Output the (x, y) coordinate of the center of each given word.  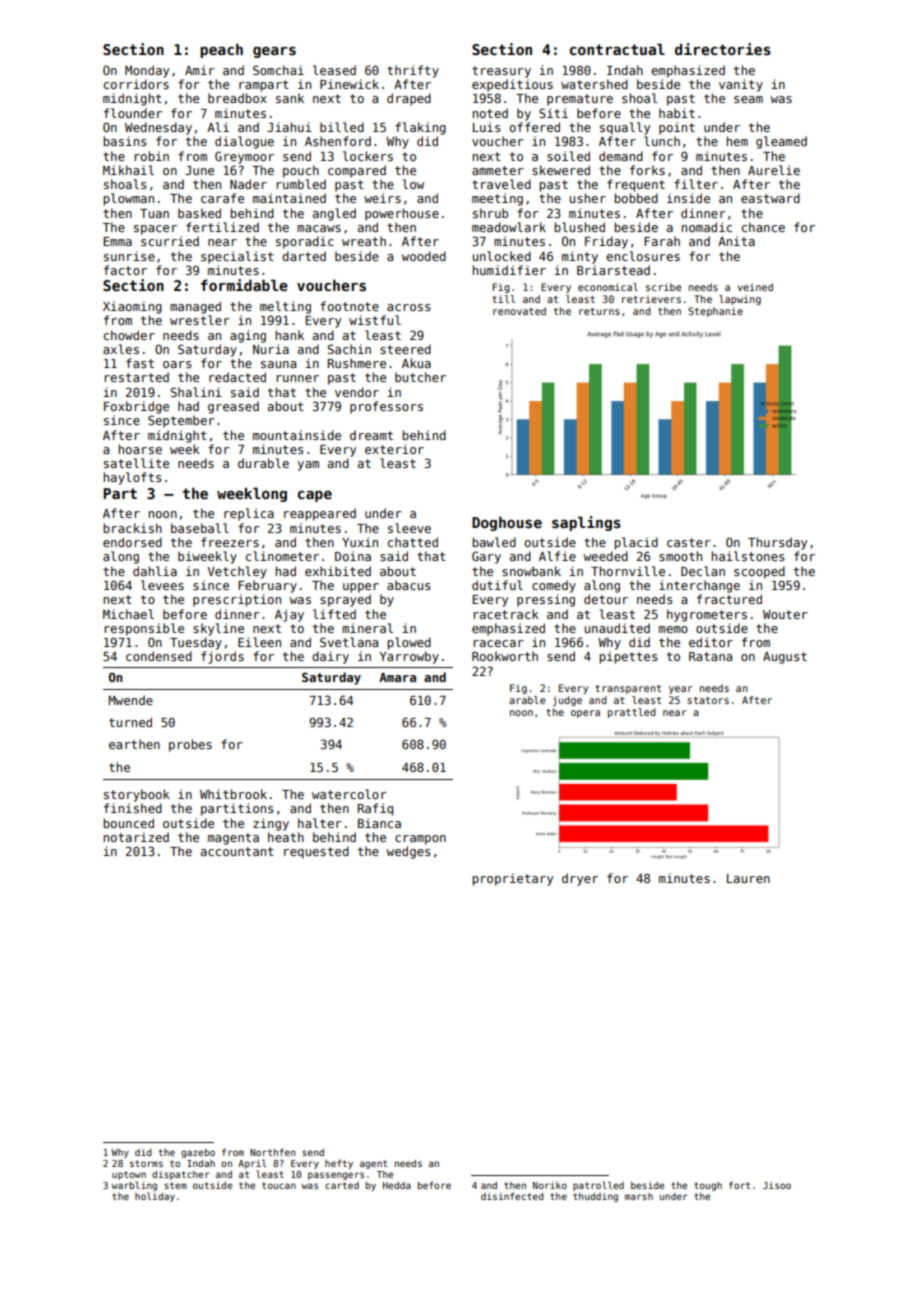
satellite (136, 463)
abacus (409, 585)
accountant (237, 851)
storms (146, 1163)
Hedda (397, 1185)
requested (316, 852)
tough (708, 1186)
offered (535, 127)
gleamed (781, 142)
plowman (128, 199)
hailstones (748, 556)
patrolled (598, 1186)
